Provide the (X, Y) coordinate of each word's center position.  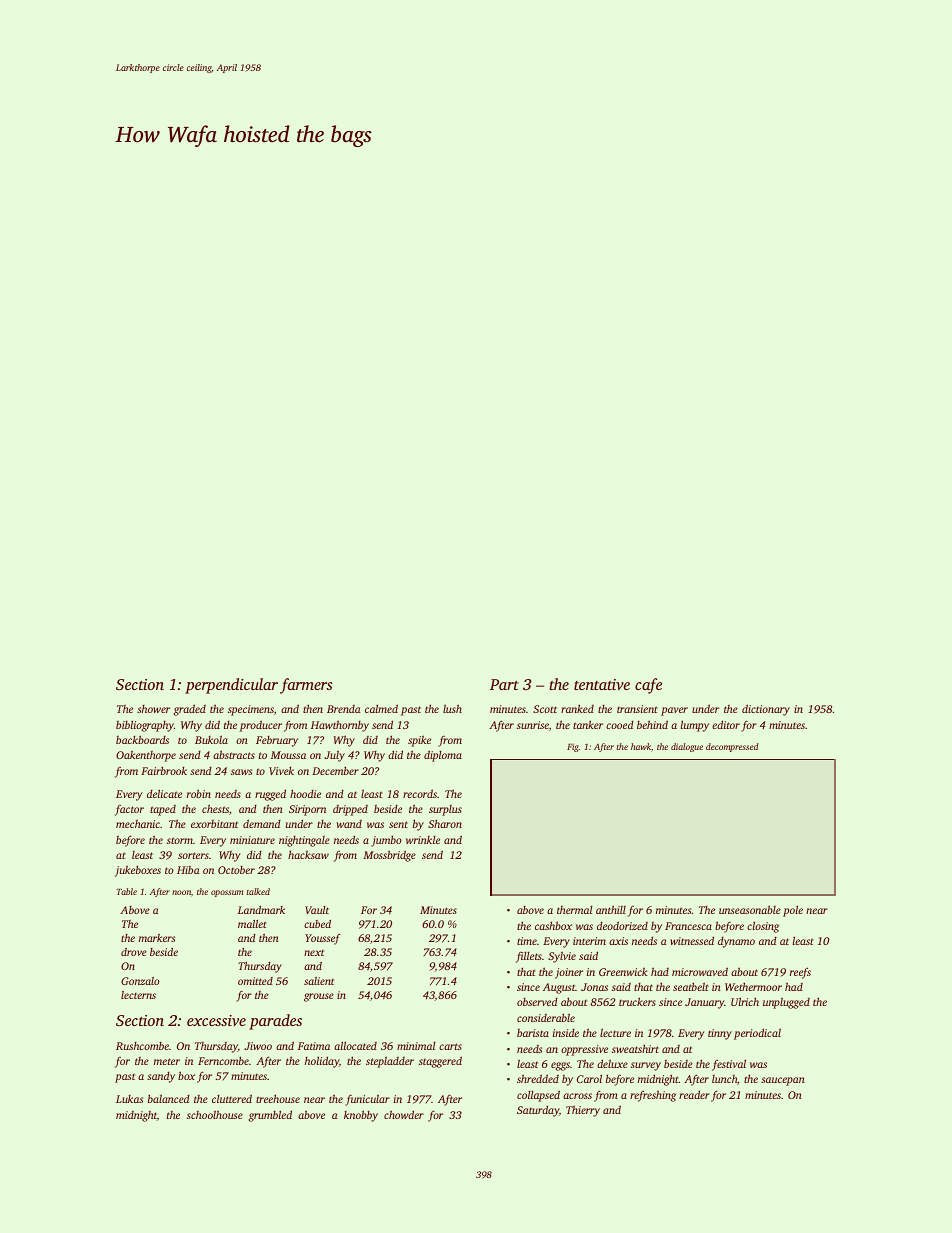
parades (275, 1022)
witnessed (692, 940)
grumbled (270, 1116)
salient (319, 981)
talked (258, 891)
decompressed (732, 747)
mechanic (138, 824)
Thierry (583, 1111)
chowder (404, 1114)
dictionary (766, 710)
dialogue (687, 747)
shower (153, 709)
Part (504, 684)
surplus (445, 810)
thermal (575, 910)
